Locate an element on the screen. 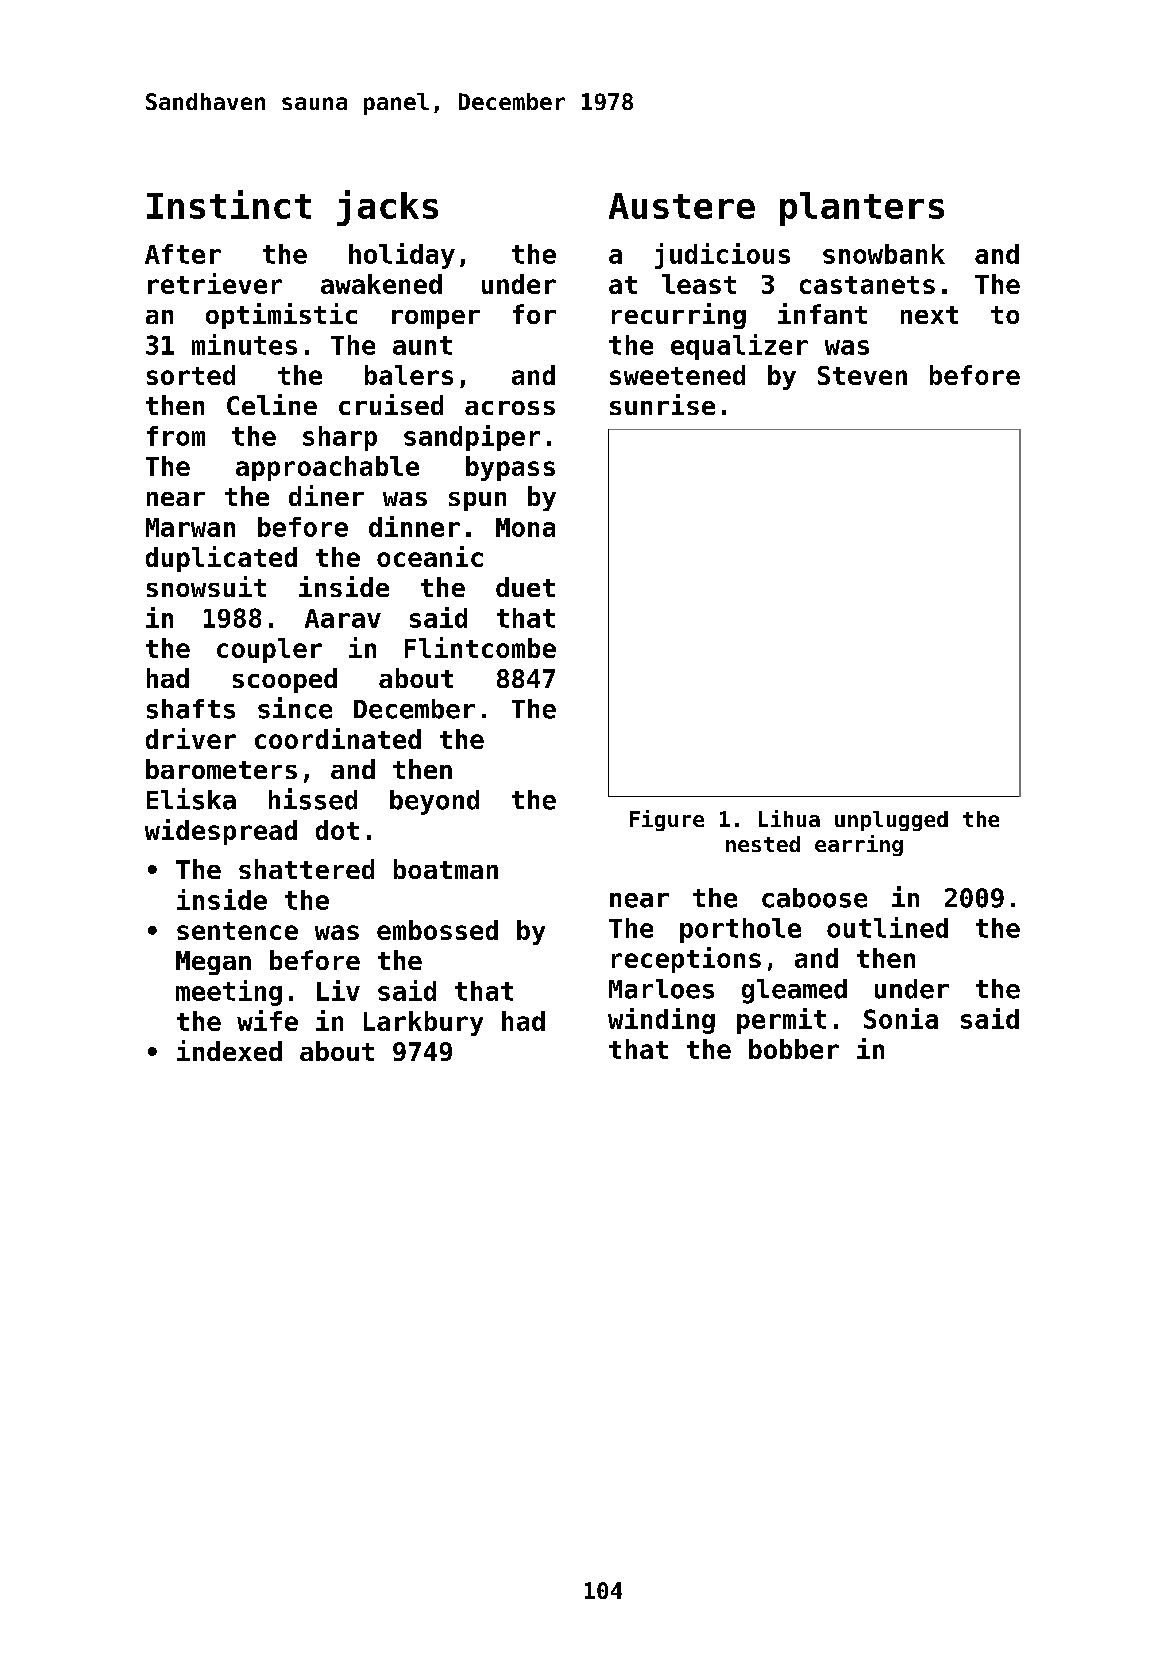  Flintcombe is located at coordinates (480, 647).
